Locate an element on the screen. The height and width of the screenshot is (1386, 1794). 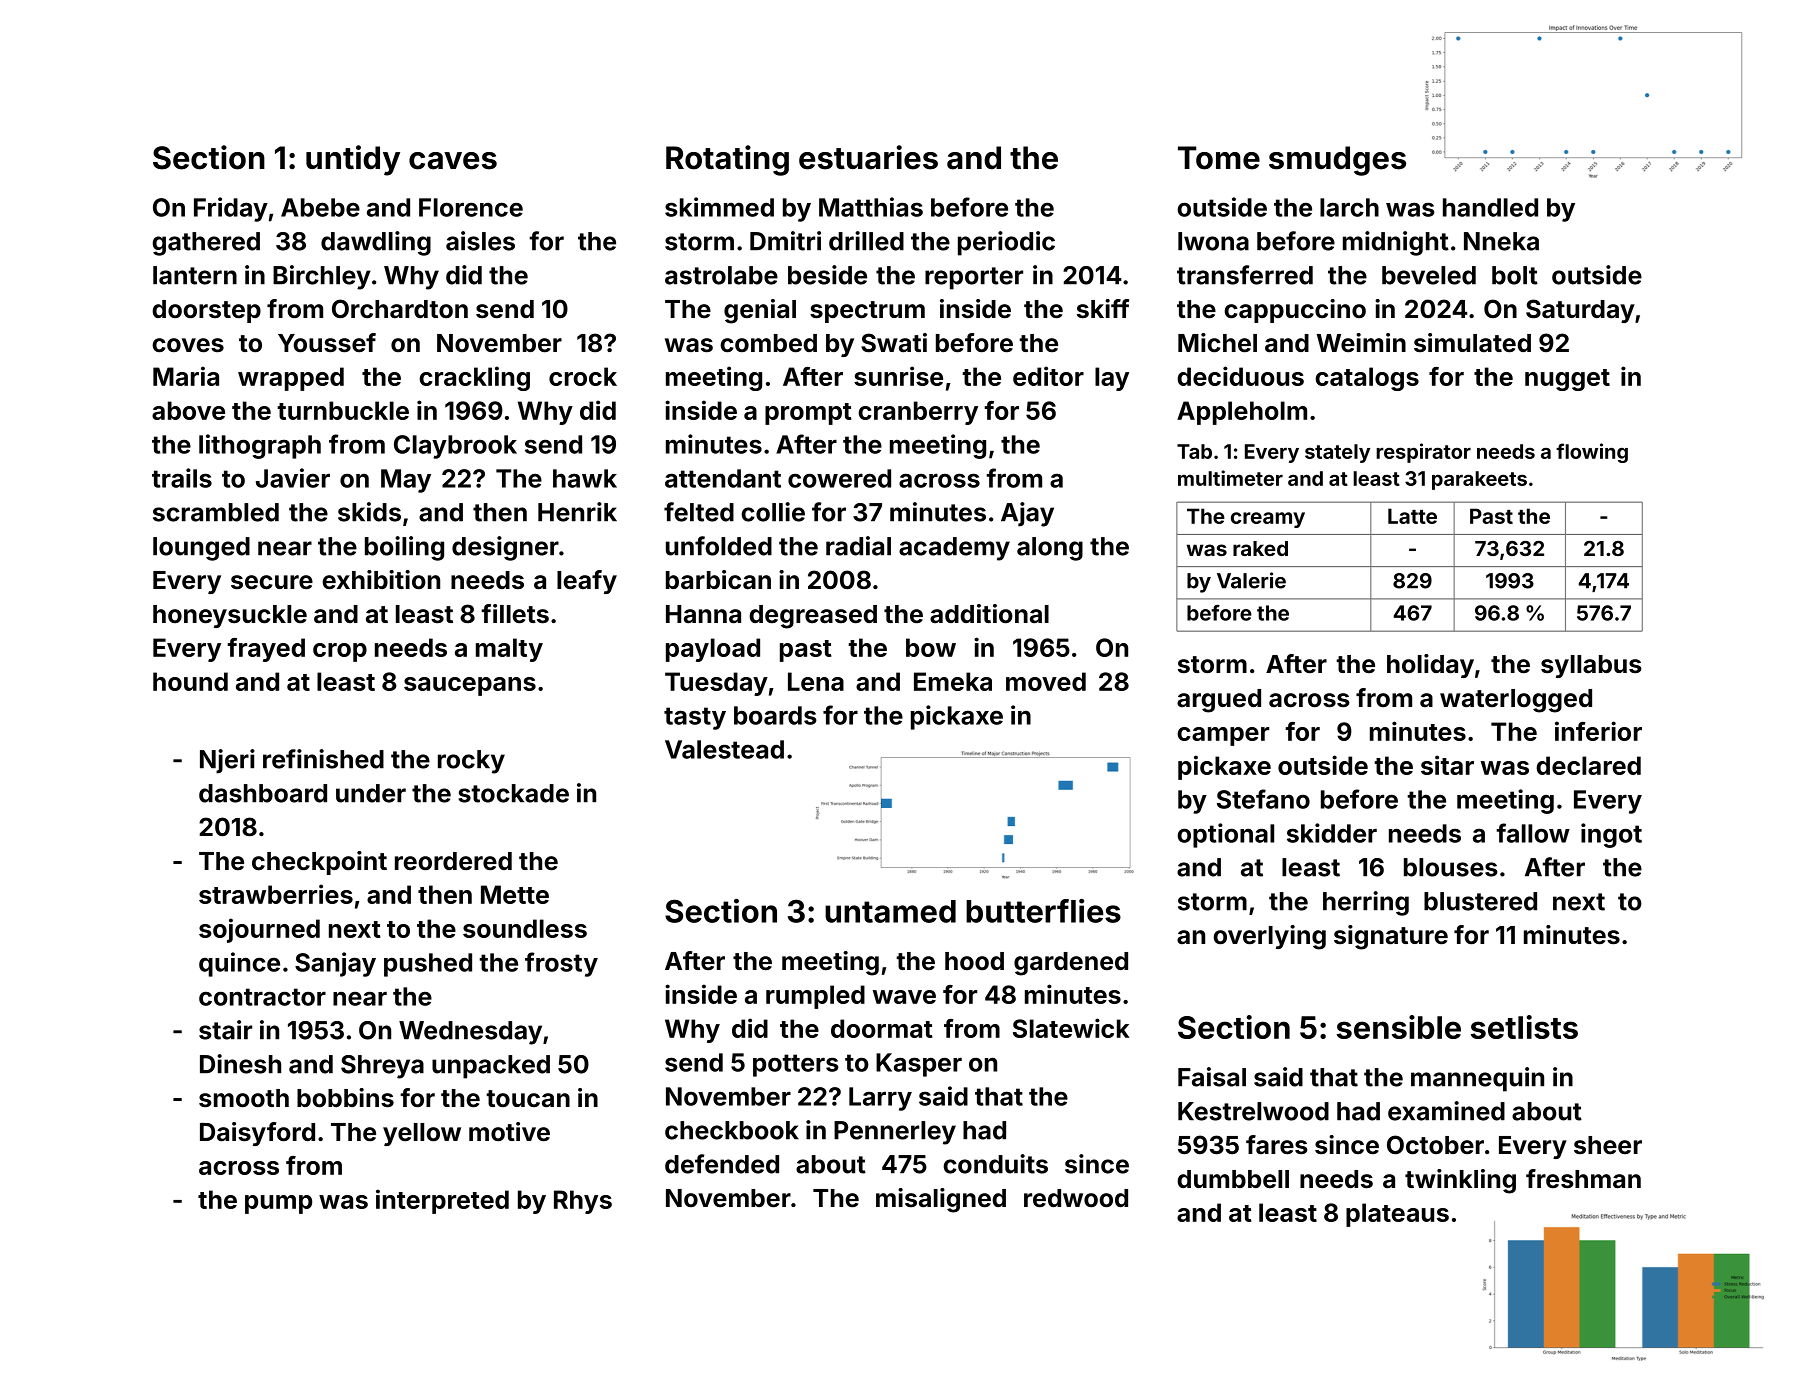
blustered is located at coordinates (1480, 901).
